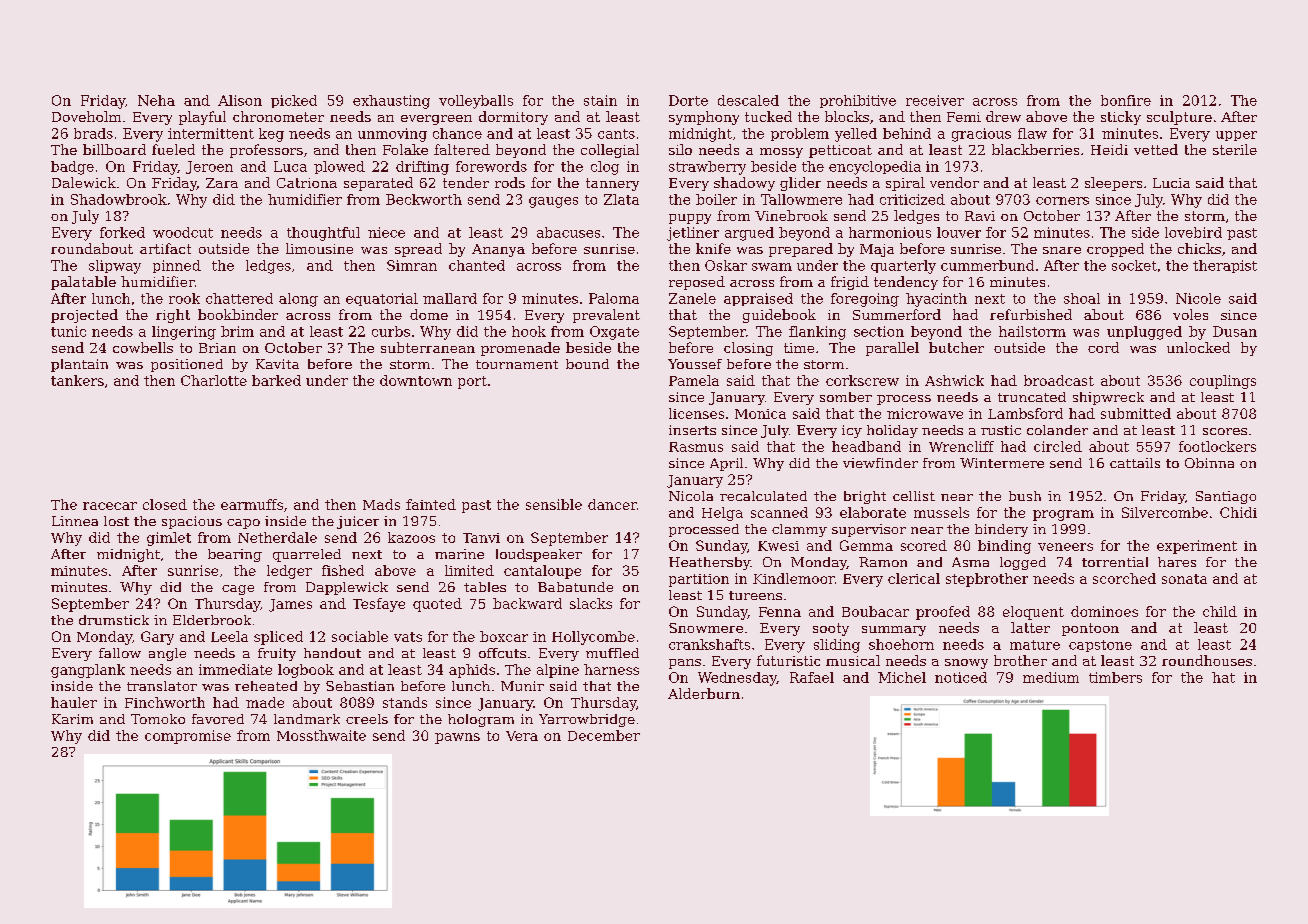 This screenshot has width=1308, height=924. I want to click on loudspeaker, so click(539, 555).
